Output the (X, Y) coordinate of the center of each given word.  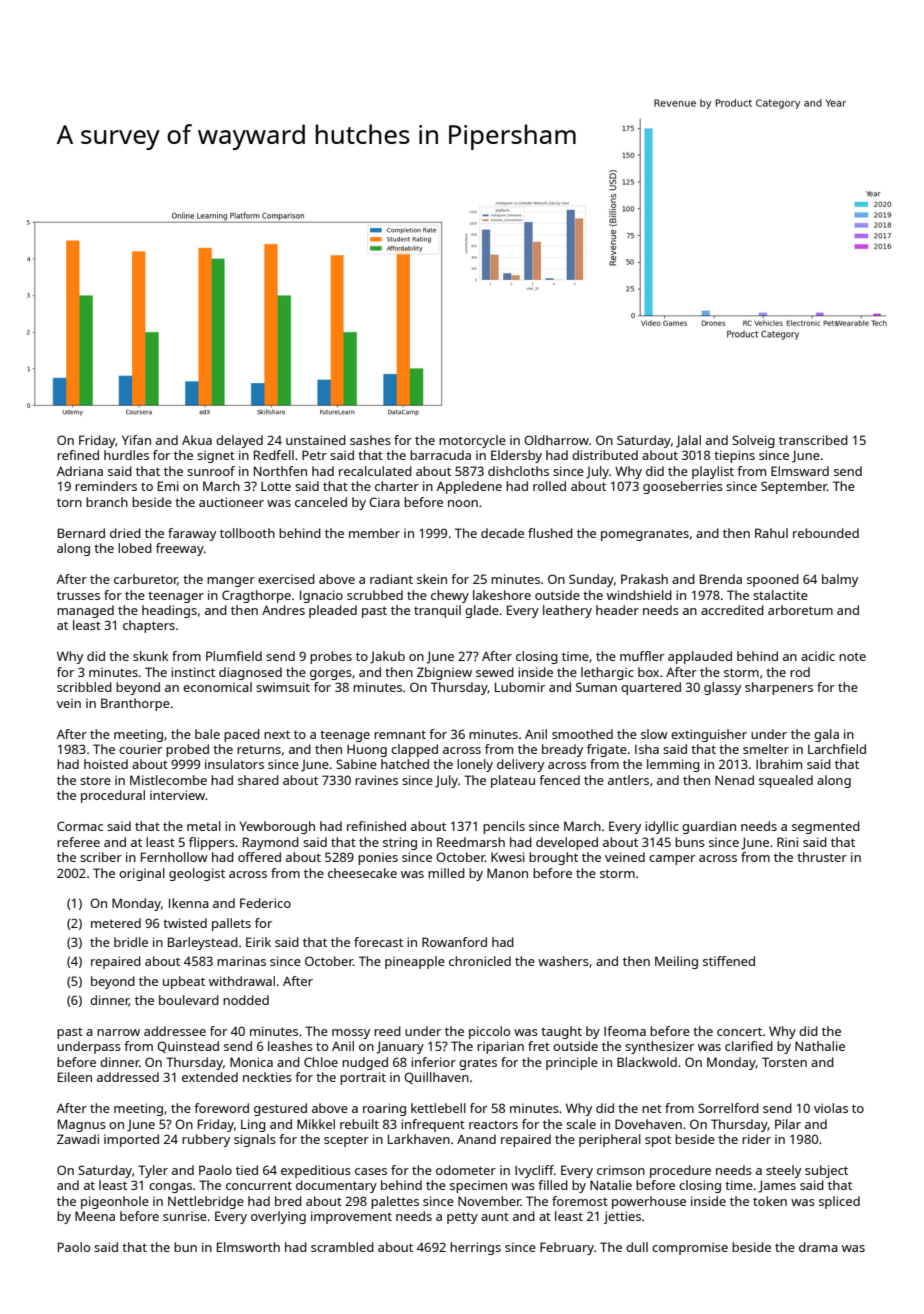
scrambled (342, 1247)
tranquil (437, 611)
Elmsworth (248, 1247)
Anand (476, 1139)
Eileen (75, 1077)
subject (826, 1171)
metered (116, 923)
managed (85, 611)
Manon (507, 873)
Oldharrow (556, 440)
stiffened (729, 961)
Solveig (753, 441)
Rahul (771, 533)
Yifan (136, 440)
